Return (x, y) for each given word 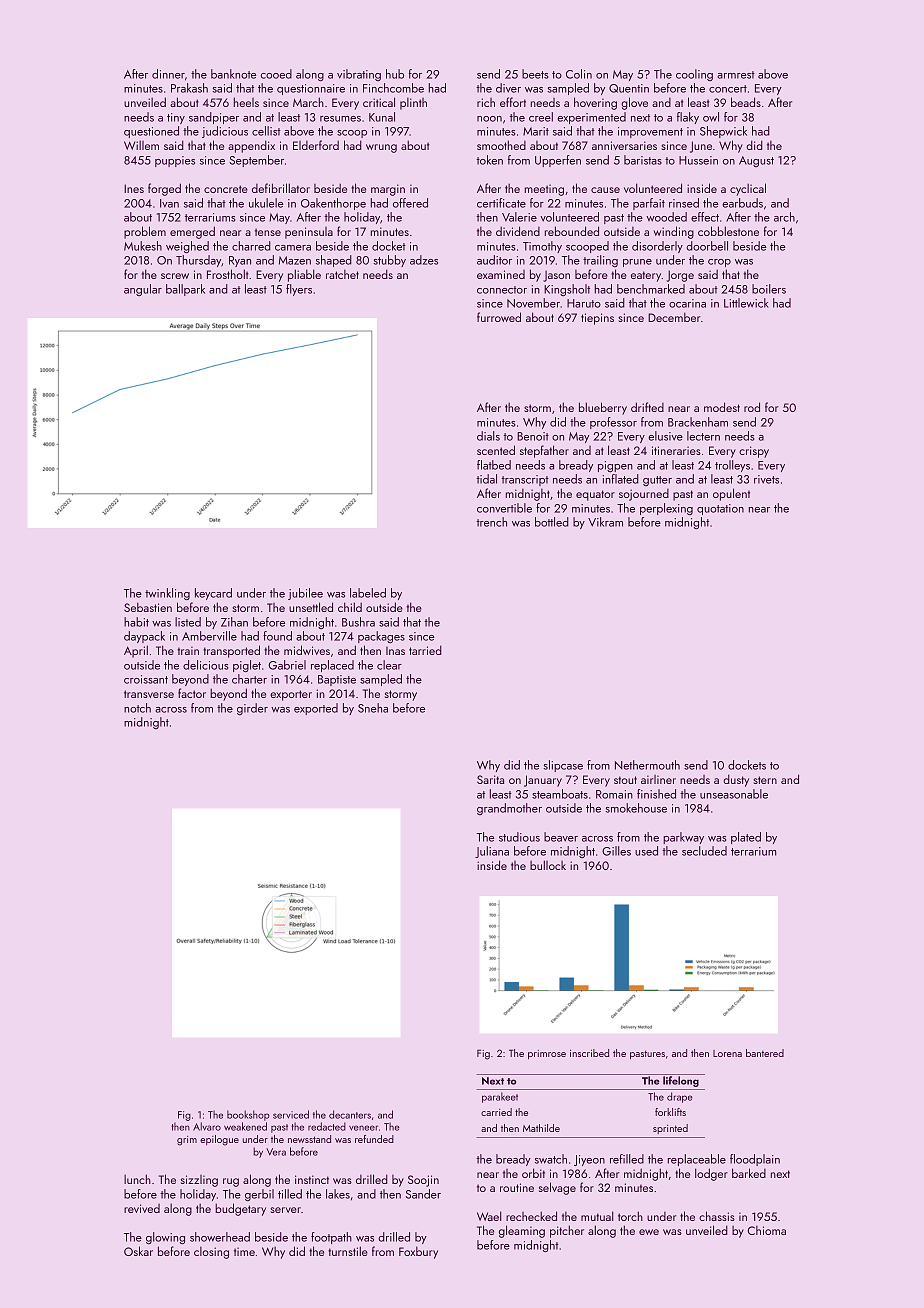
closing (211, 1253)
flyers (299, 290)
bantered (765, 1053)
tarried (425, 650)
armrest (736, 75)
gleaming (522, 1231)
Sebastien (148, 607)
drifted (647, 407)
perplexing (666, 509)
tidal (486, 479)
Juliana (492, 852)
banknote (233, 74)
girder (252, 709)
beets (535, 74)
